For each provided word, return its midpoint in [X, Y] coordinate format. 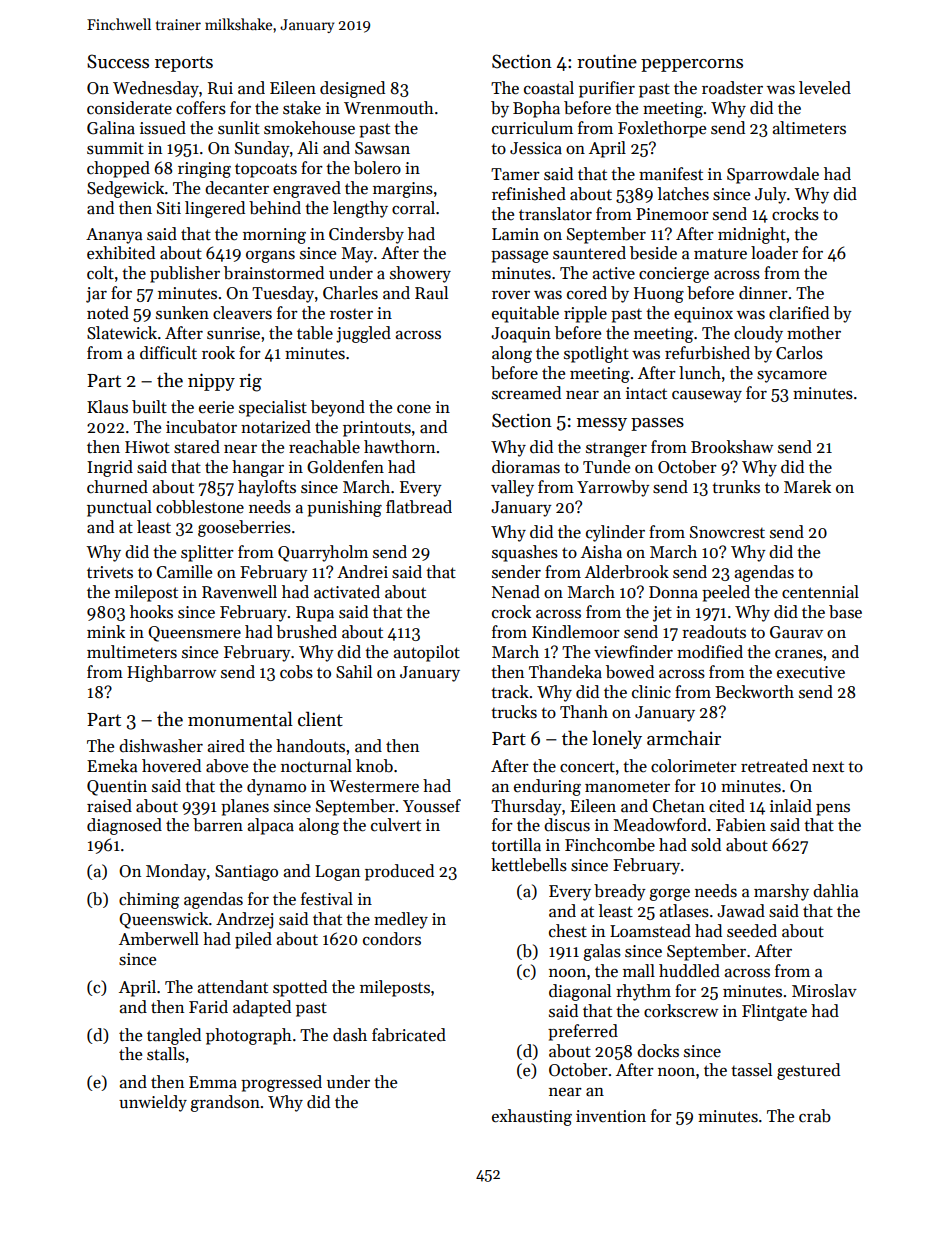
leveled [825, 88]
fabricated [409, 1035]
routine [607, 61]
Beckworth [754, 692]
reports [184, 64]
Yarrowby [613, 488]
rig [250, 383]
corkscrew [681, 1011]
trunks [736, 487]
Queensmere [194, 634]
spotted [300, 988]
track [510, 692]
